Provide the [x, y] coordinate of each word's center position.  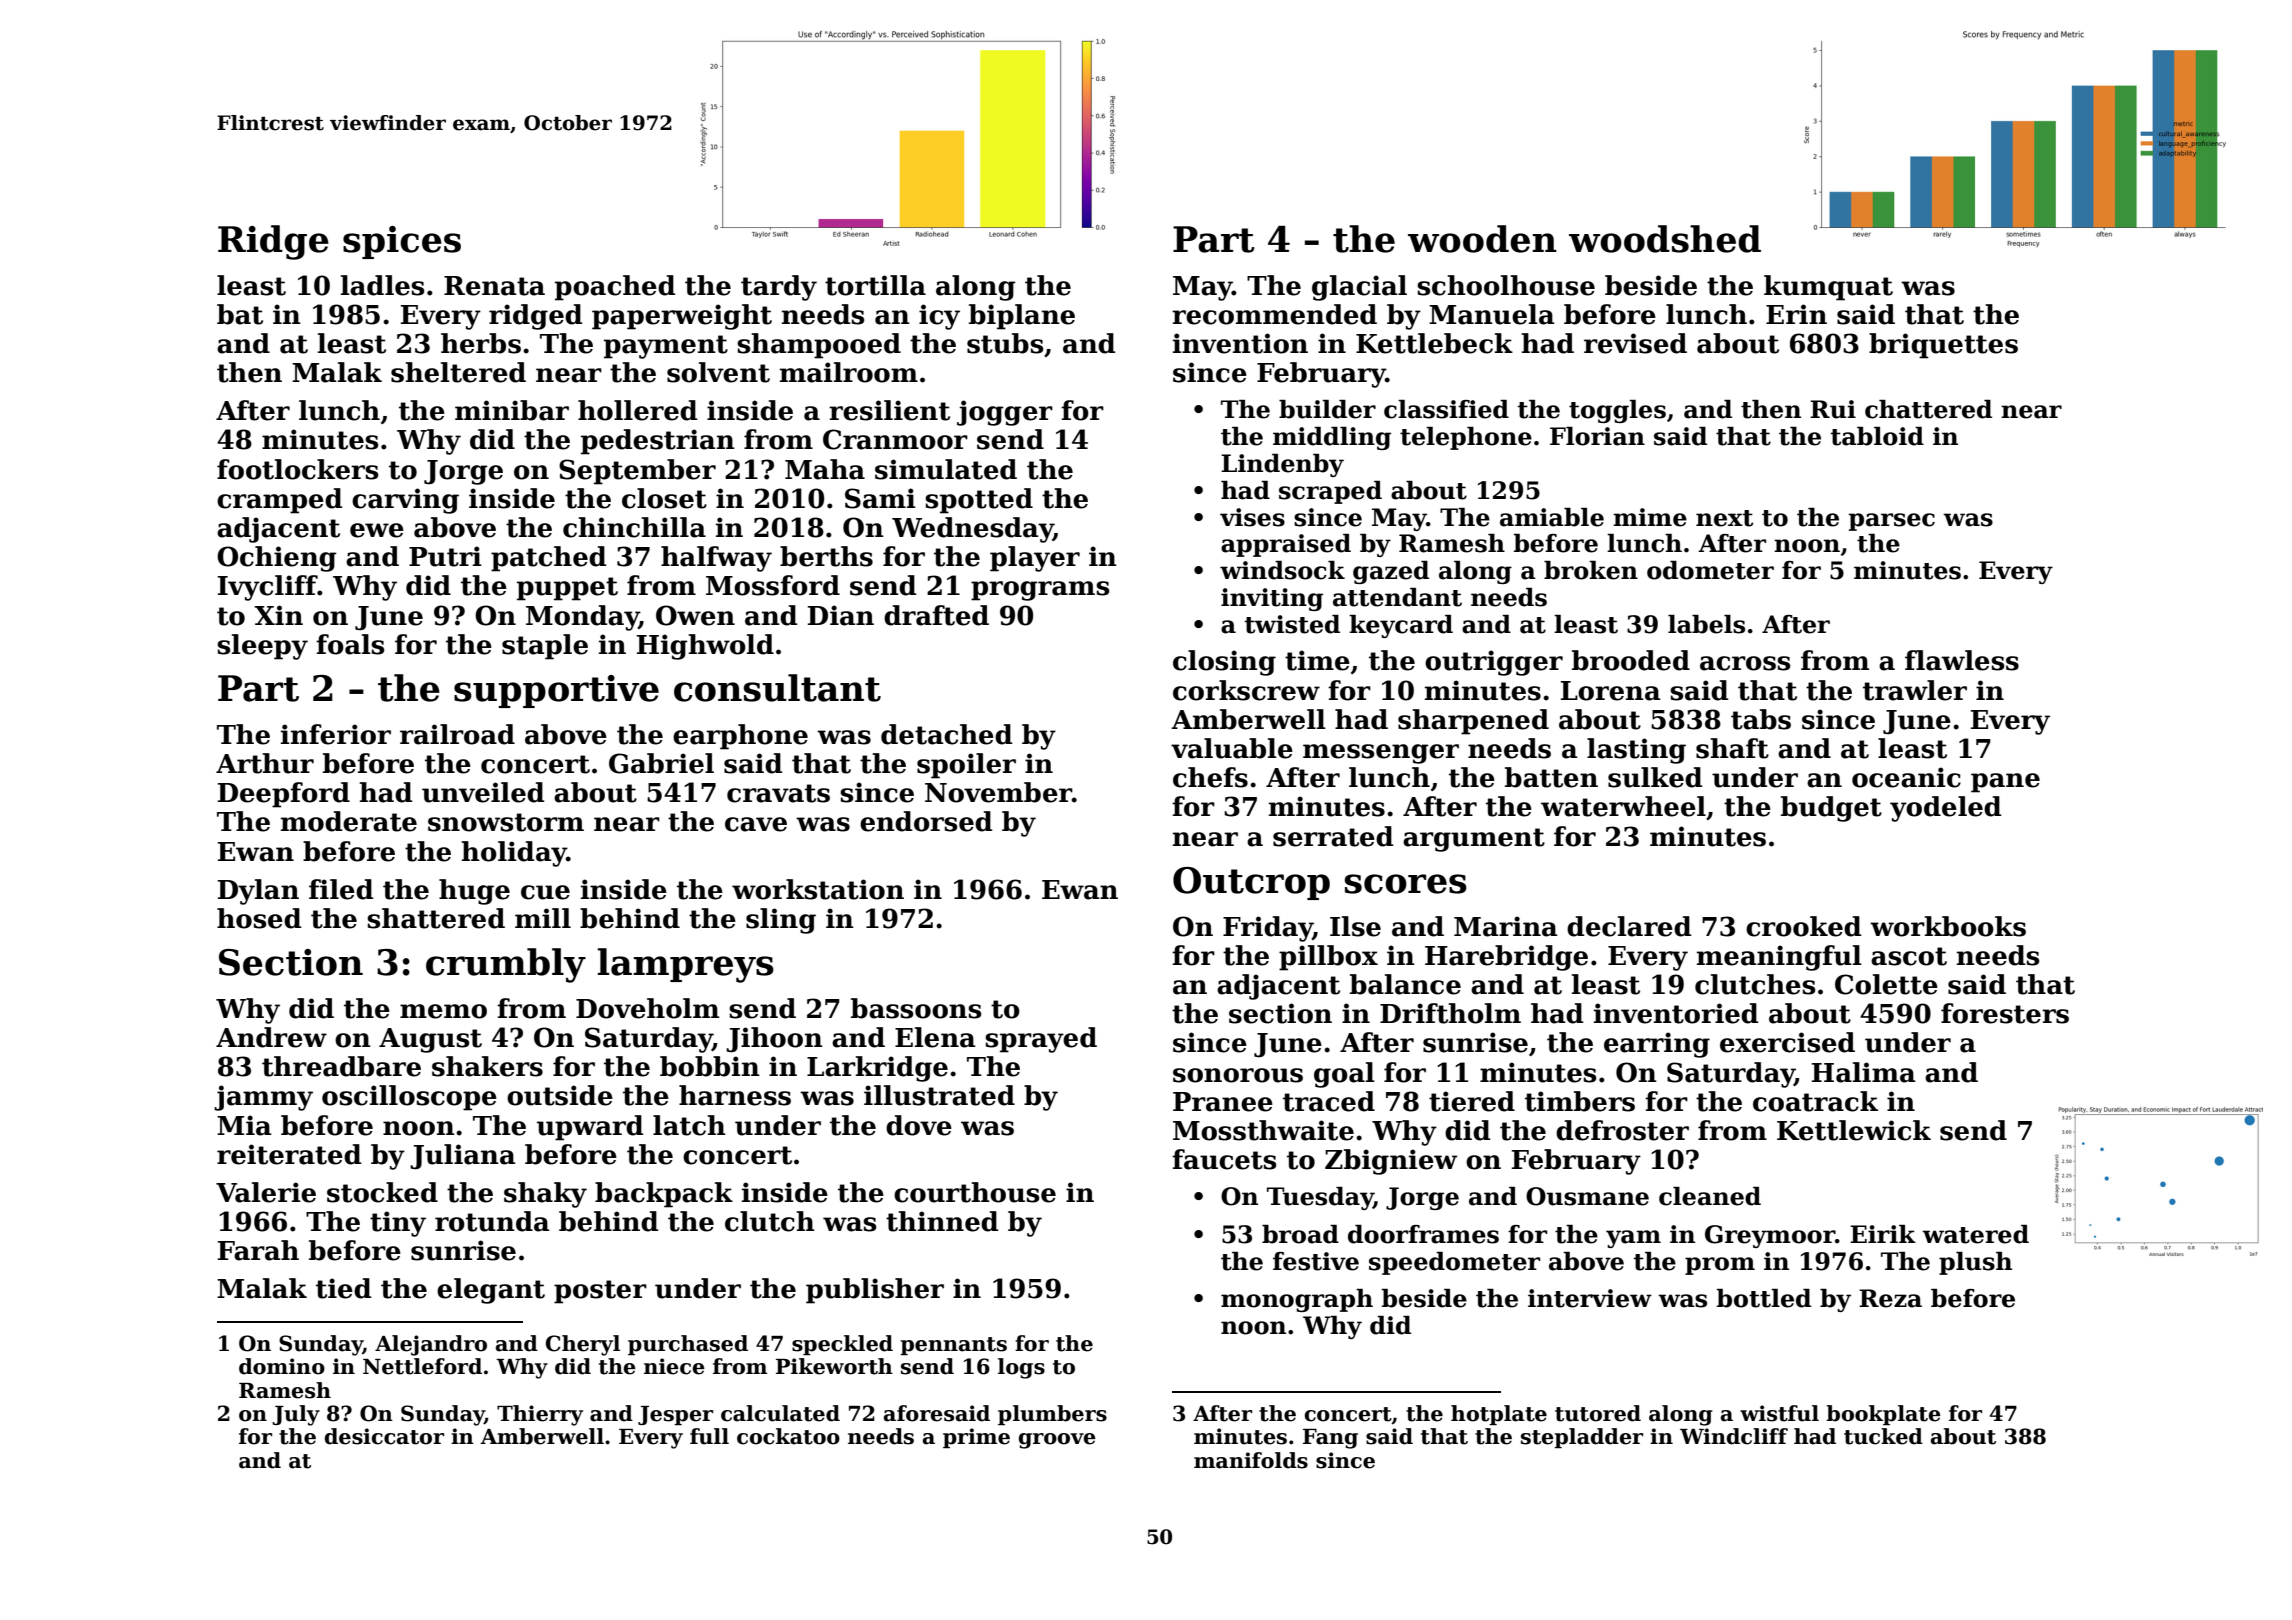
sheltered [458, 372]
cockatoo [788, 1436]
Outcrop [1251, 883]
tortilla [875, 285]
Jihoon [774, 1040]
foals [350, 644]
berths [826, 556]
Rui [1833, 409]
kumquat [1828, 288]
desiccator [384, 1436]
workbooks [1948, 926]
